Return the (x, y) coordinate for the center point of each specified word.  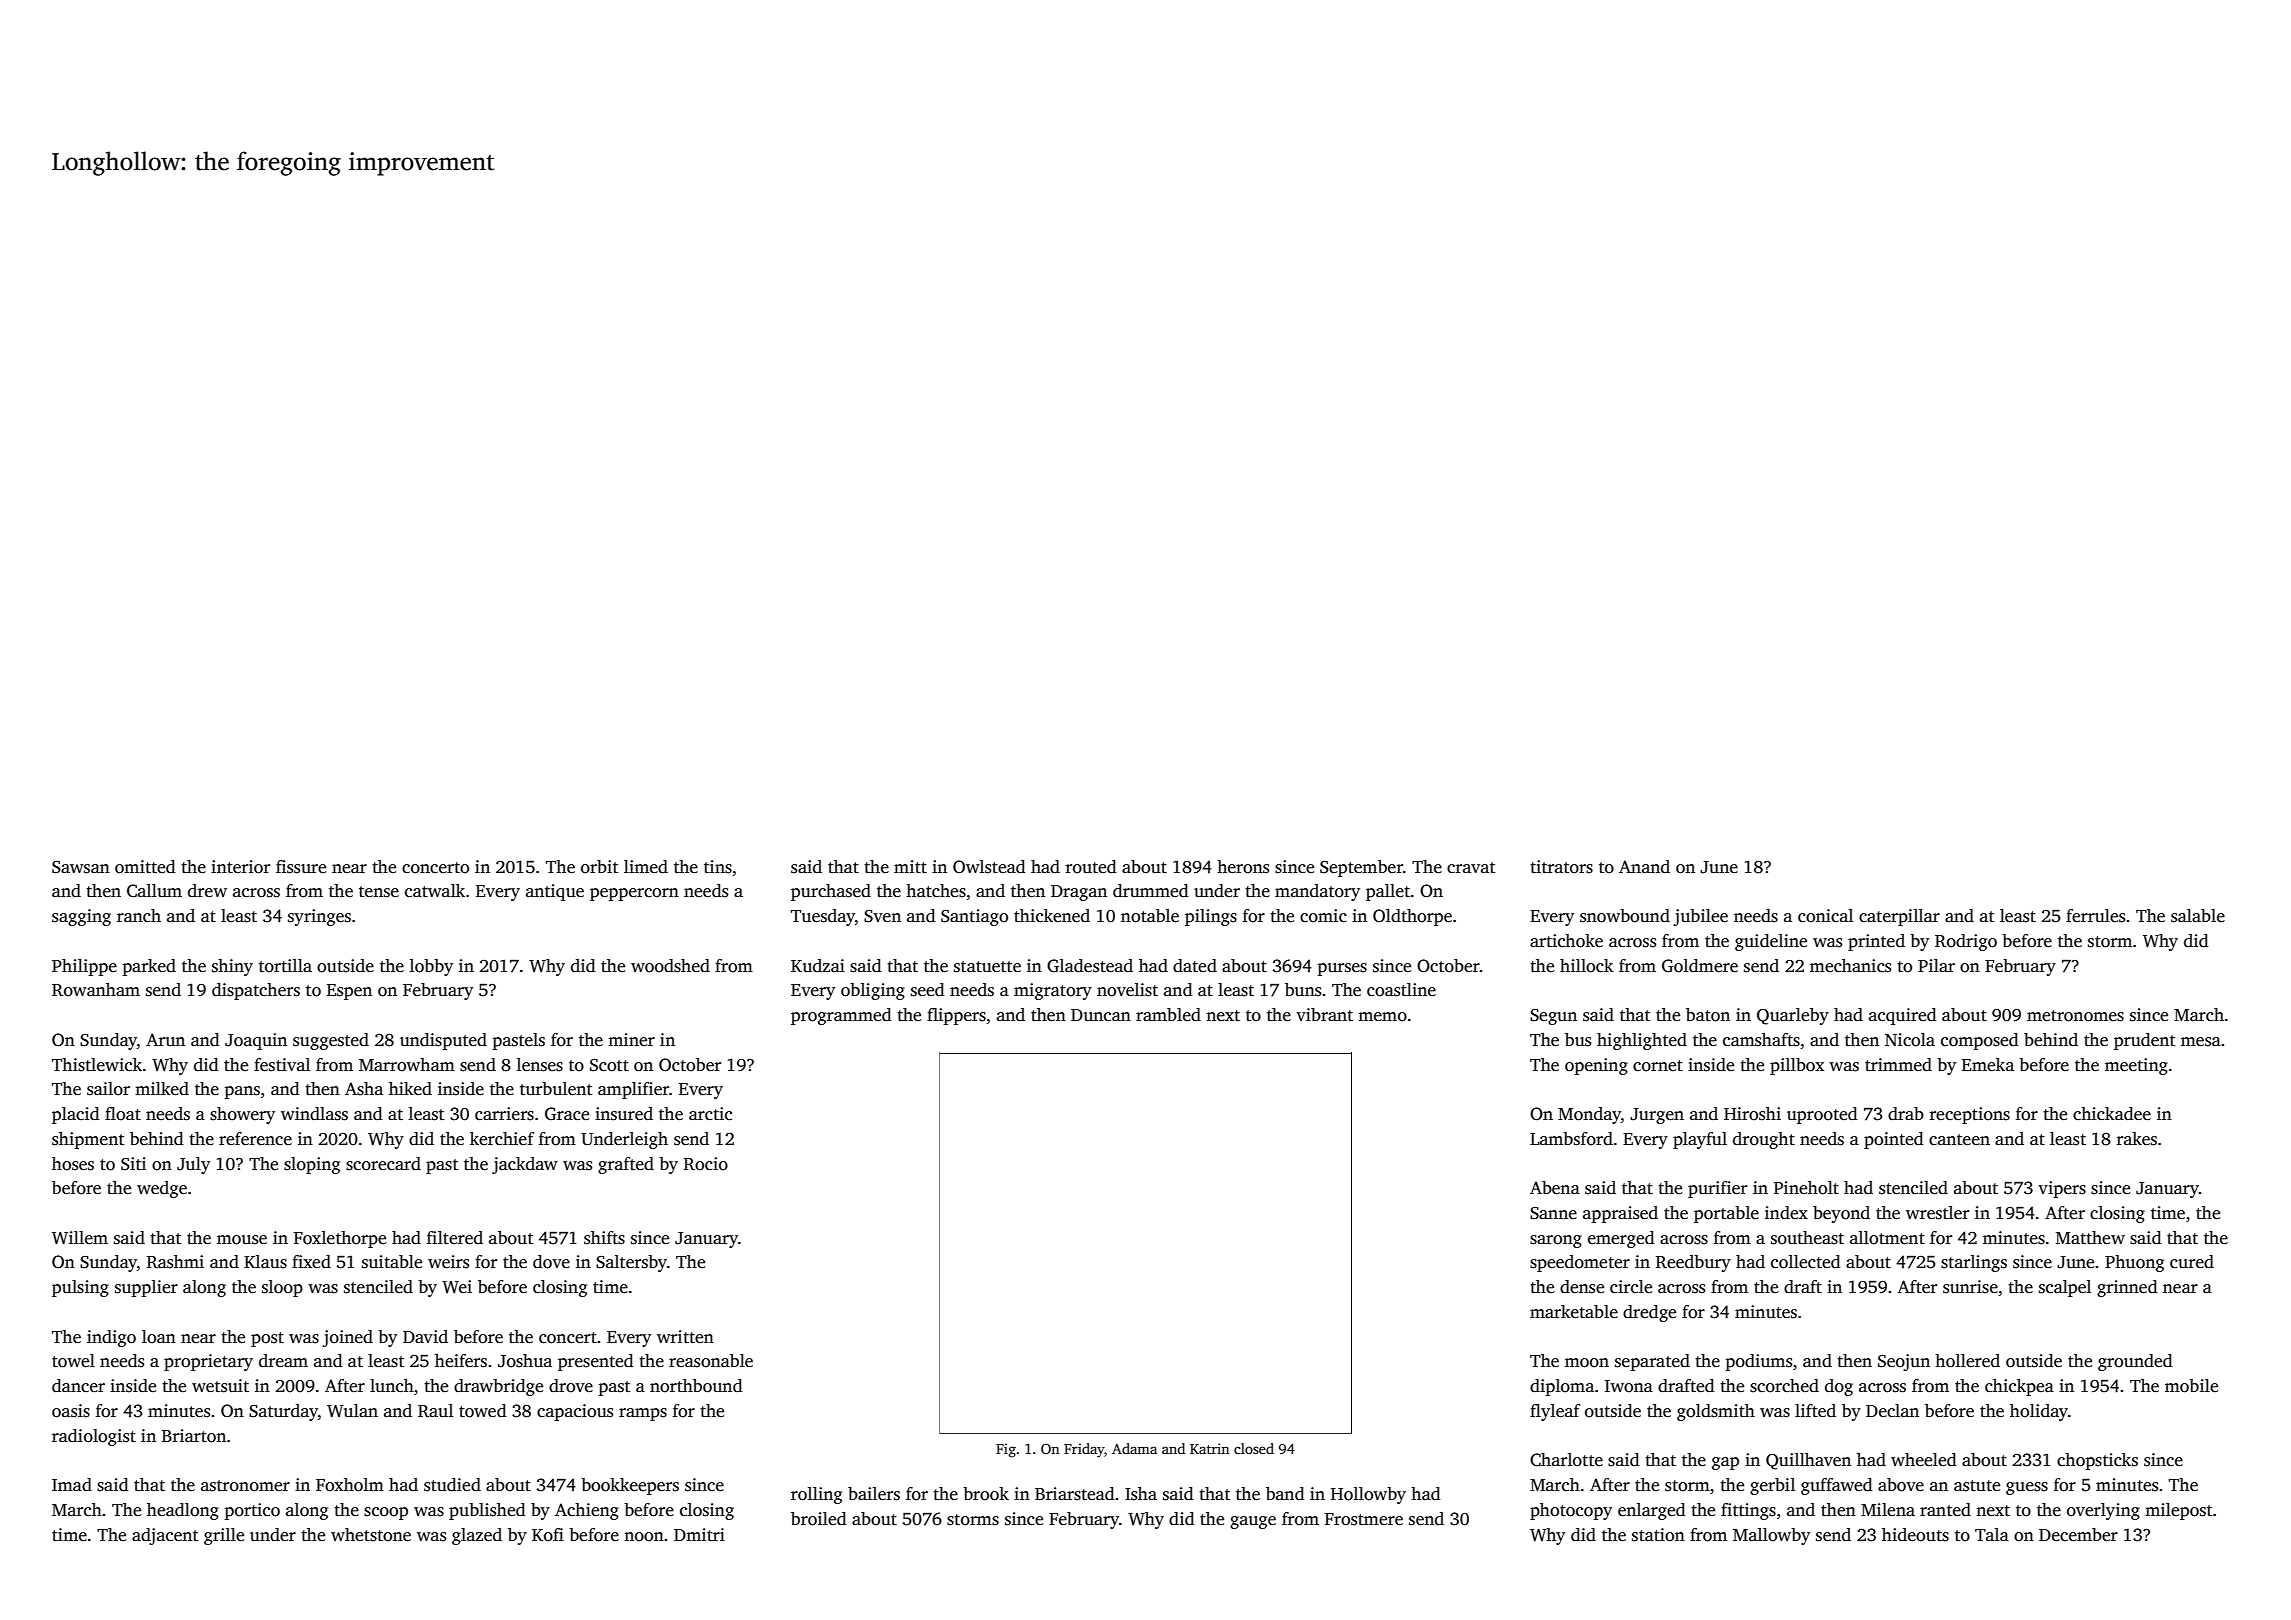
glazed (477, 1536)
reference (255, 1139)
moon (1587, 1363)
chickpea (2019, 1387)
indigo (111, 1338)
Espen (349, 992)
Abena (1555, 1188)
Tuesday (823, 917)
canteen (1959, 1140)
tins (718, 867)
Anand (1644, 867)
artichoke (1566, 941)
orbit (599, 867)
